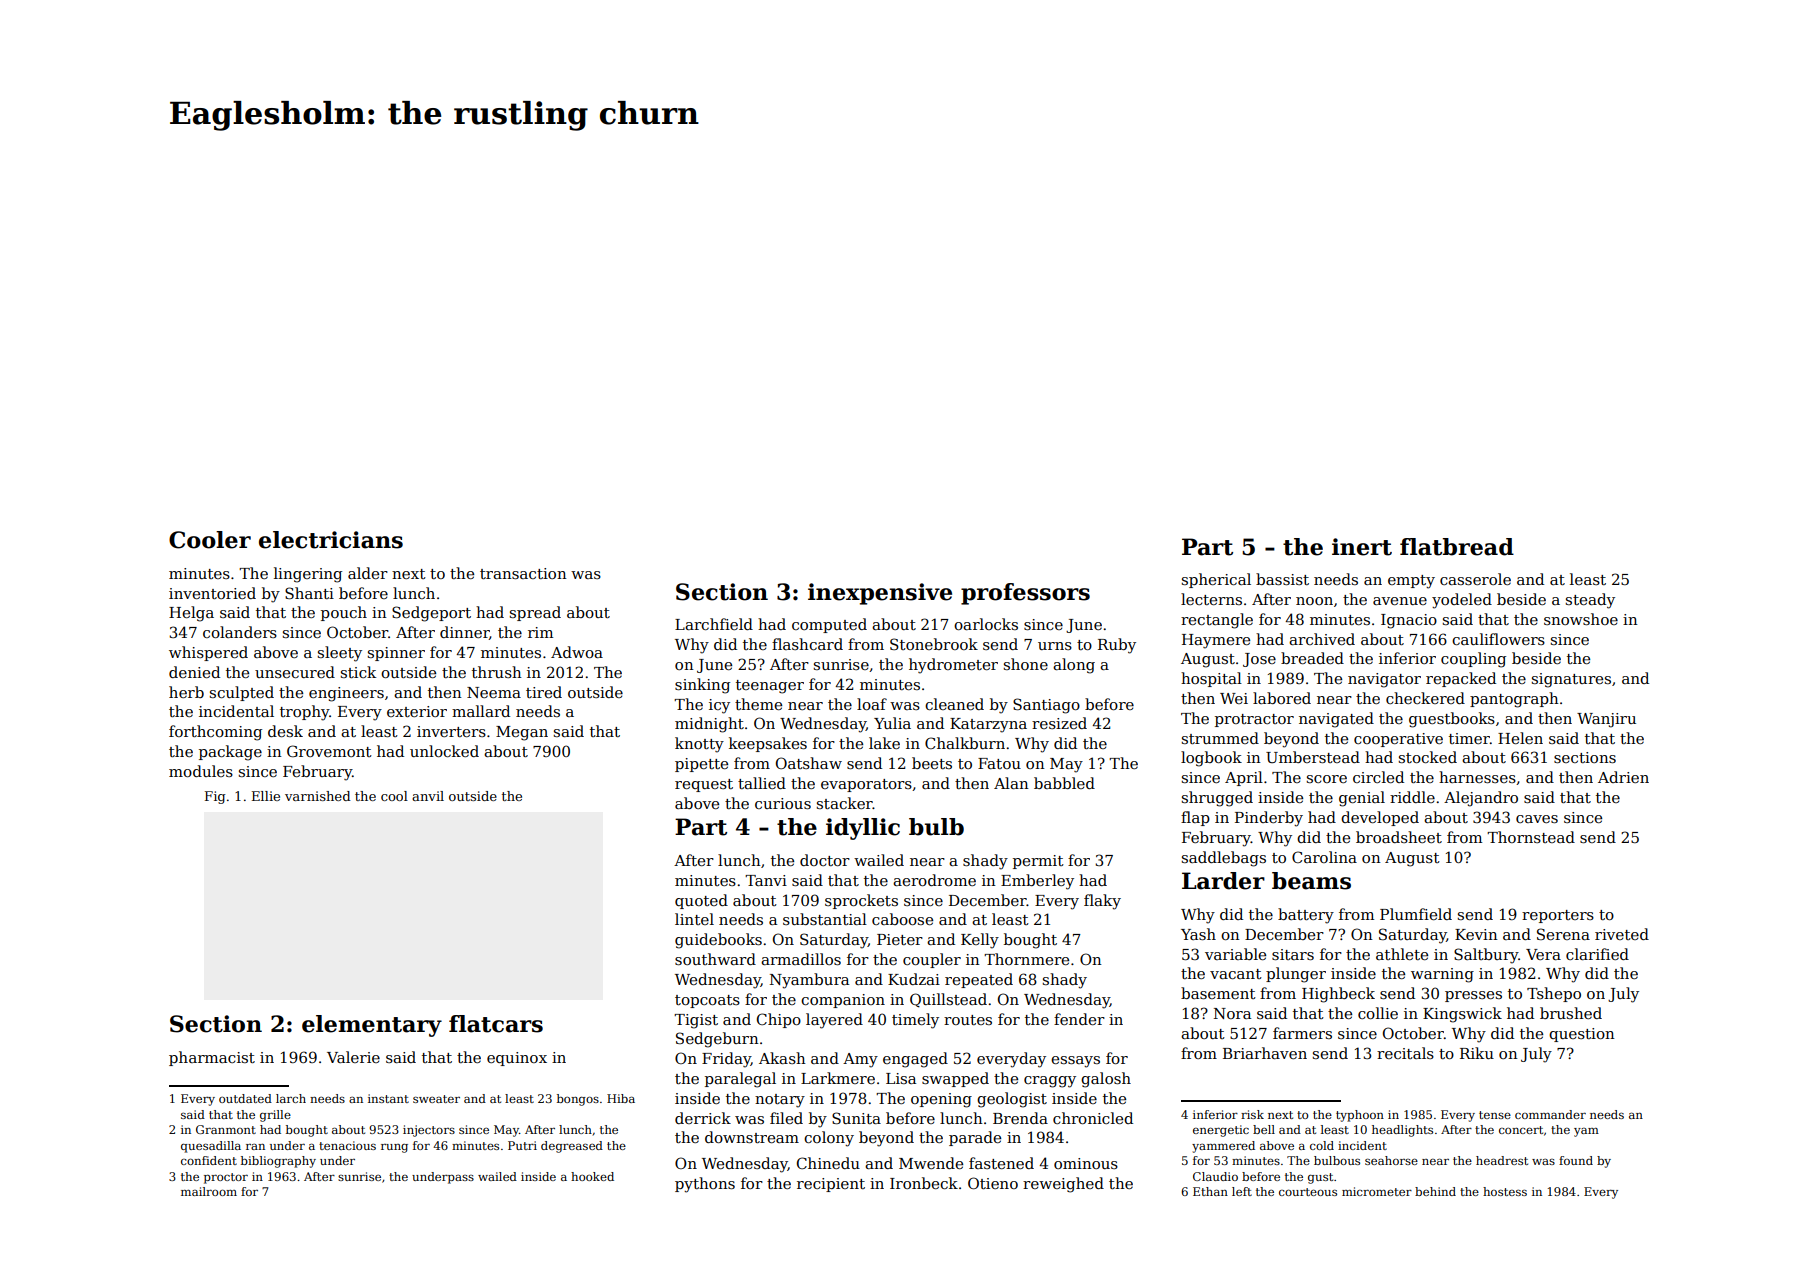 This image has height=1286, width=1819. What do you see at coordinates (331, 540) in the image?
I see `electricians` at bounding box center [331, 540].
